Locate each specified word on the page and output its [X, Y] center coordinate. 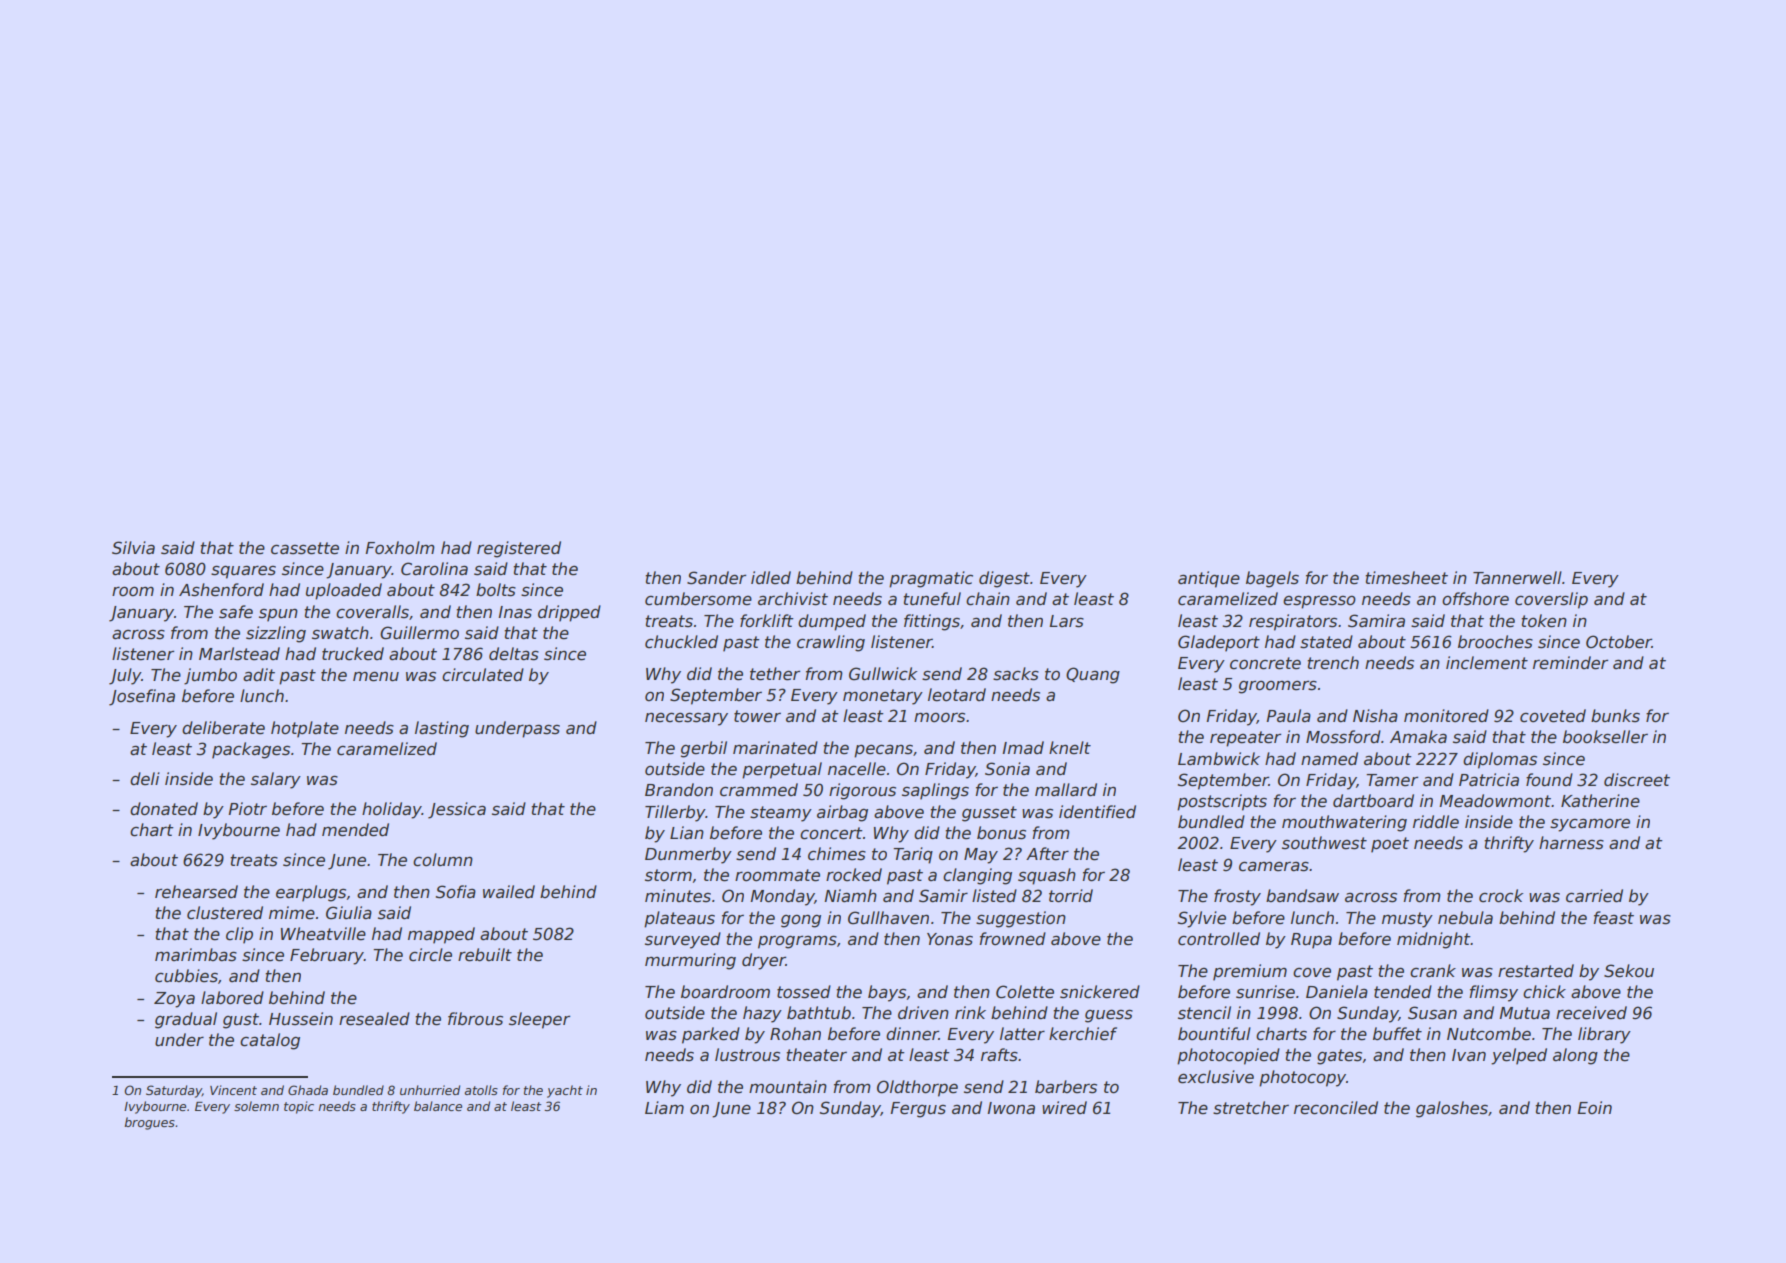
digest [1004, 579]
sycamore [1590, 825]
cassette [305, 548]
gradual [186, 1020]
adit [259, 674]
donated [164, 808]
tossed [804, 992]
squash [1047, 876]
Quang [1093, 675]
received [1591, 1013]
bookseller [1605, 737]
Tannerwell [1517, 578]
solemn [256, 1106]
